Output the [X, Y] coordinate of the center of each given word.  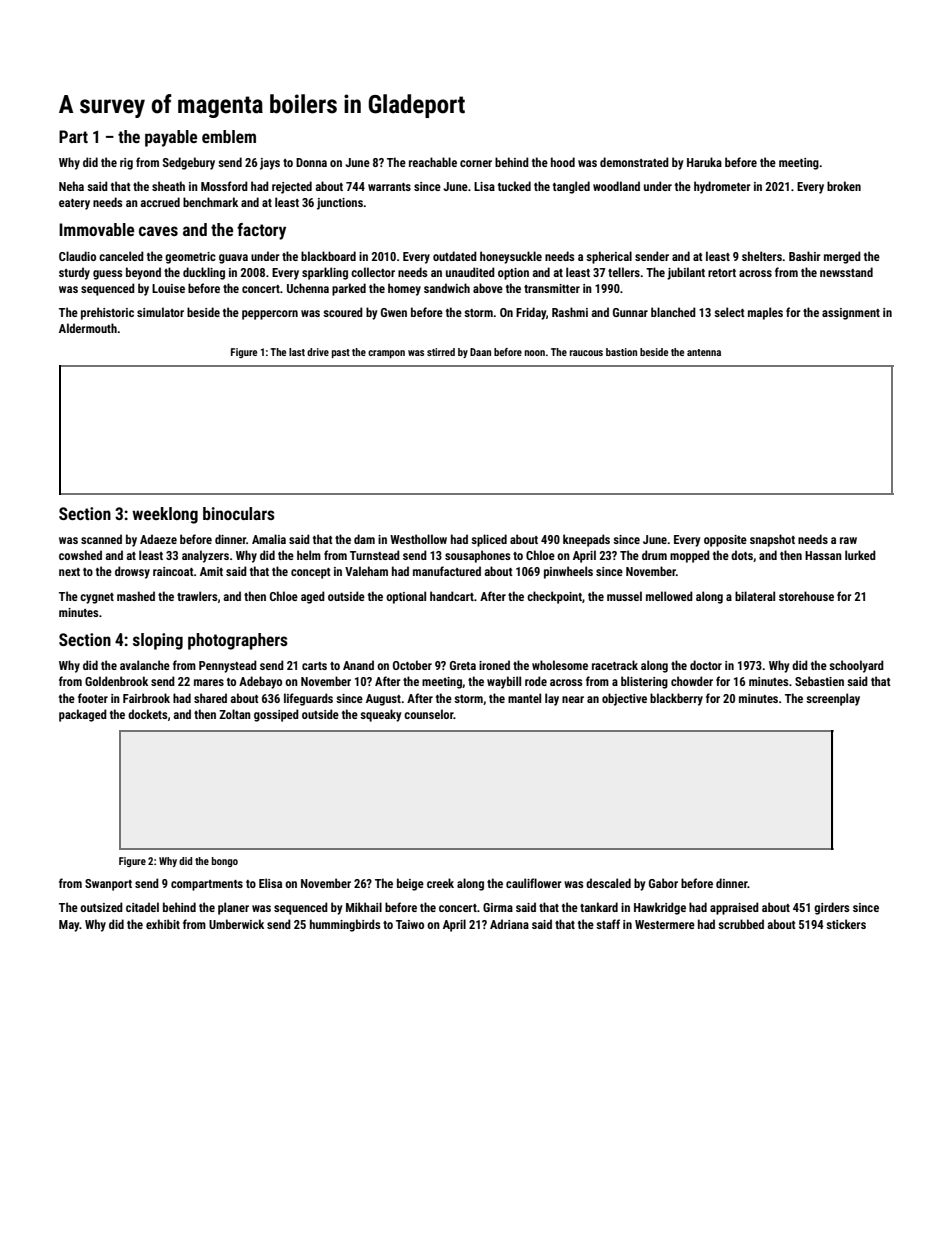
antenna [704, 352]
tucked [514, 186]
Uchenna [308, 288]
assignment [851, 314]
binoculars [239, 513]
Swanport [108, 885]
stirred [441, 352]
